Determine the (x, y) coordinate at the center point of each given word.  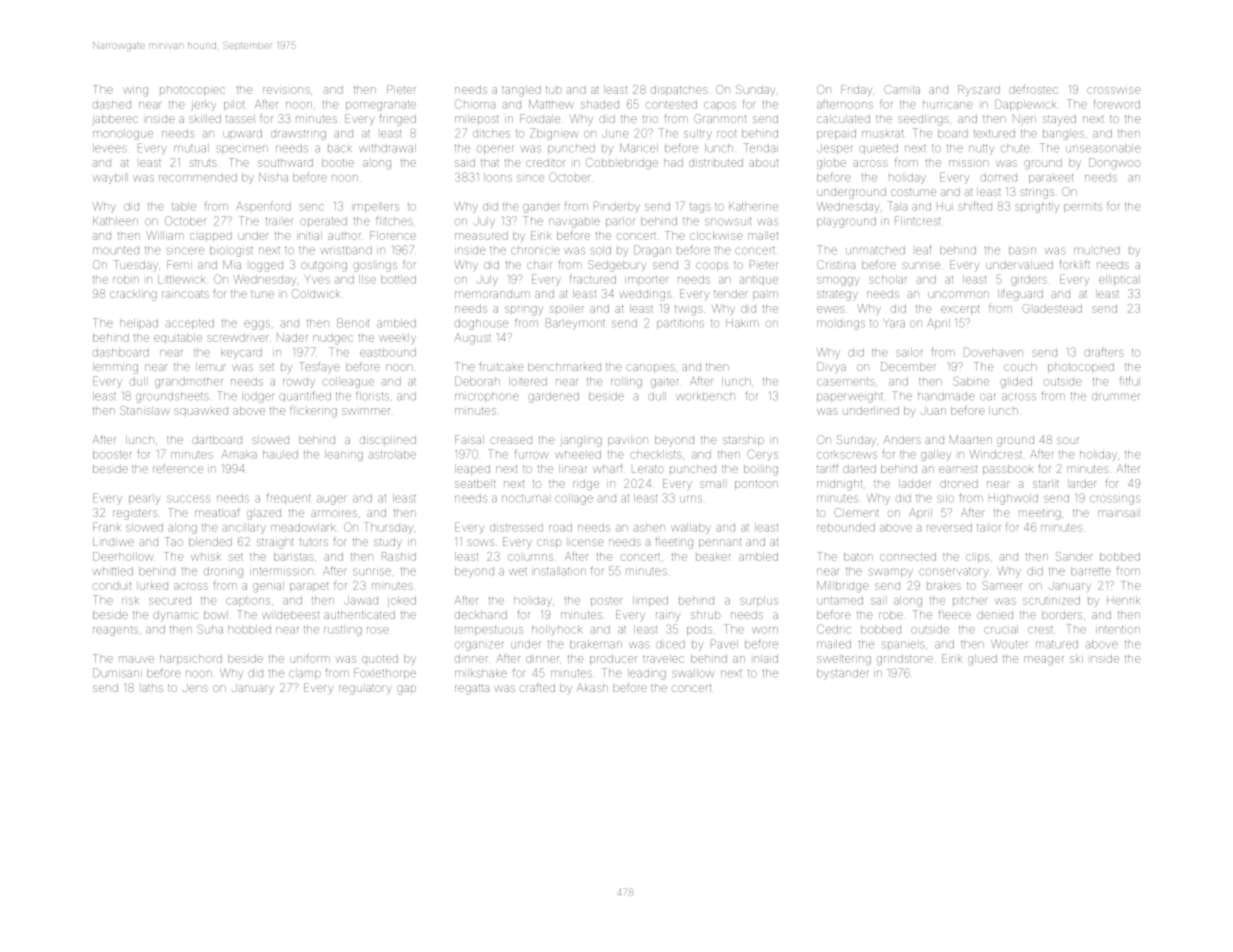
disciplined (388, 441)
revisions (286, 90)
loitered (528, 381)
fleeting (674, 543)
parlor (620, 222)
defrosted (1033, 89)
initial (309, 235)
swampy (891, 573)
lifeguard (1020, 295)
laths (152, 688)
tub (554, 89)
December (908, 366)
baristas (294, 556)
